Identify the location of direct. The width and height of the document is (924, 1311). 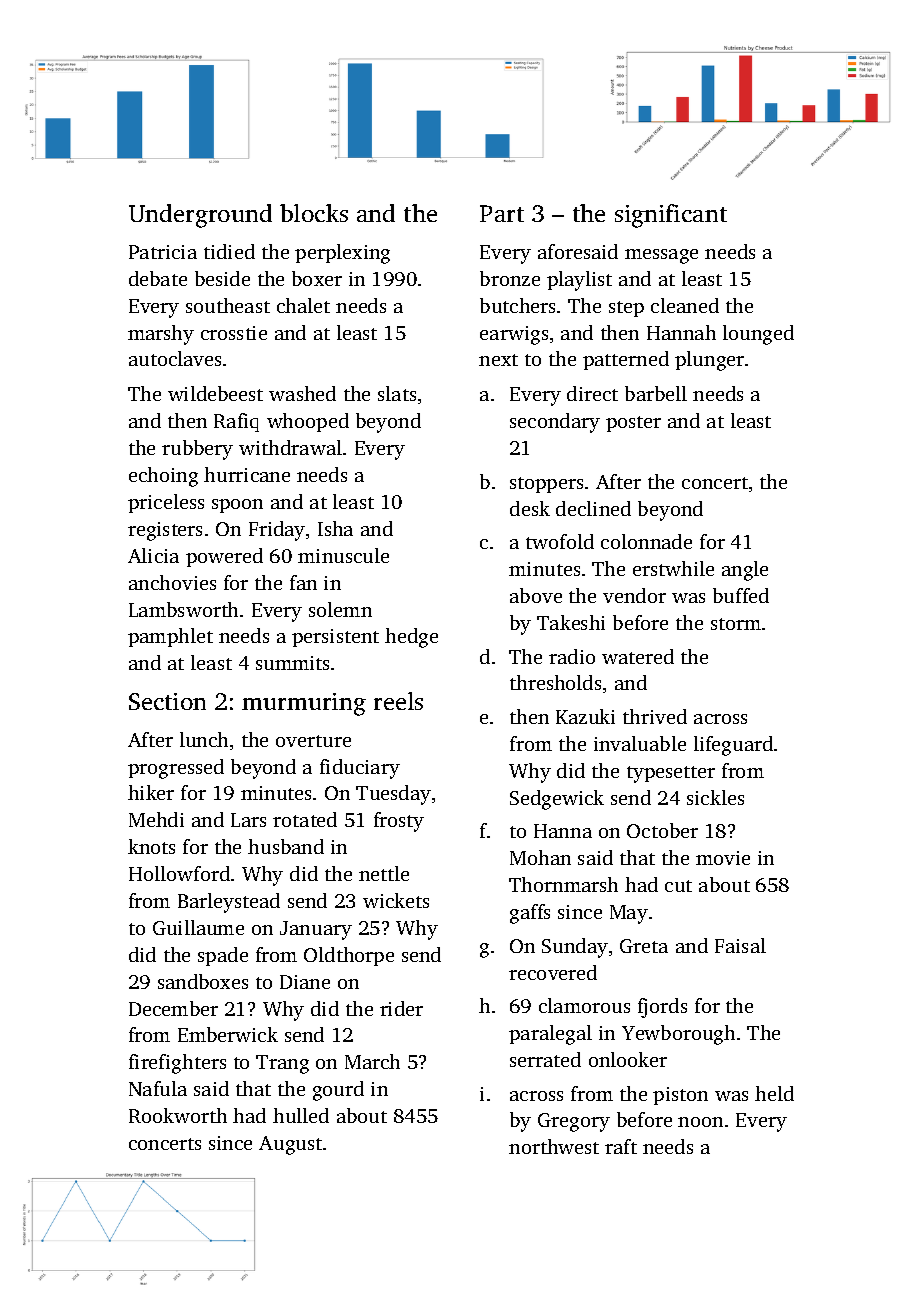
(592, 393).
